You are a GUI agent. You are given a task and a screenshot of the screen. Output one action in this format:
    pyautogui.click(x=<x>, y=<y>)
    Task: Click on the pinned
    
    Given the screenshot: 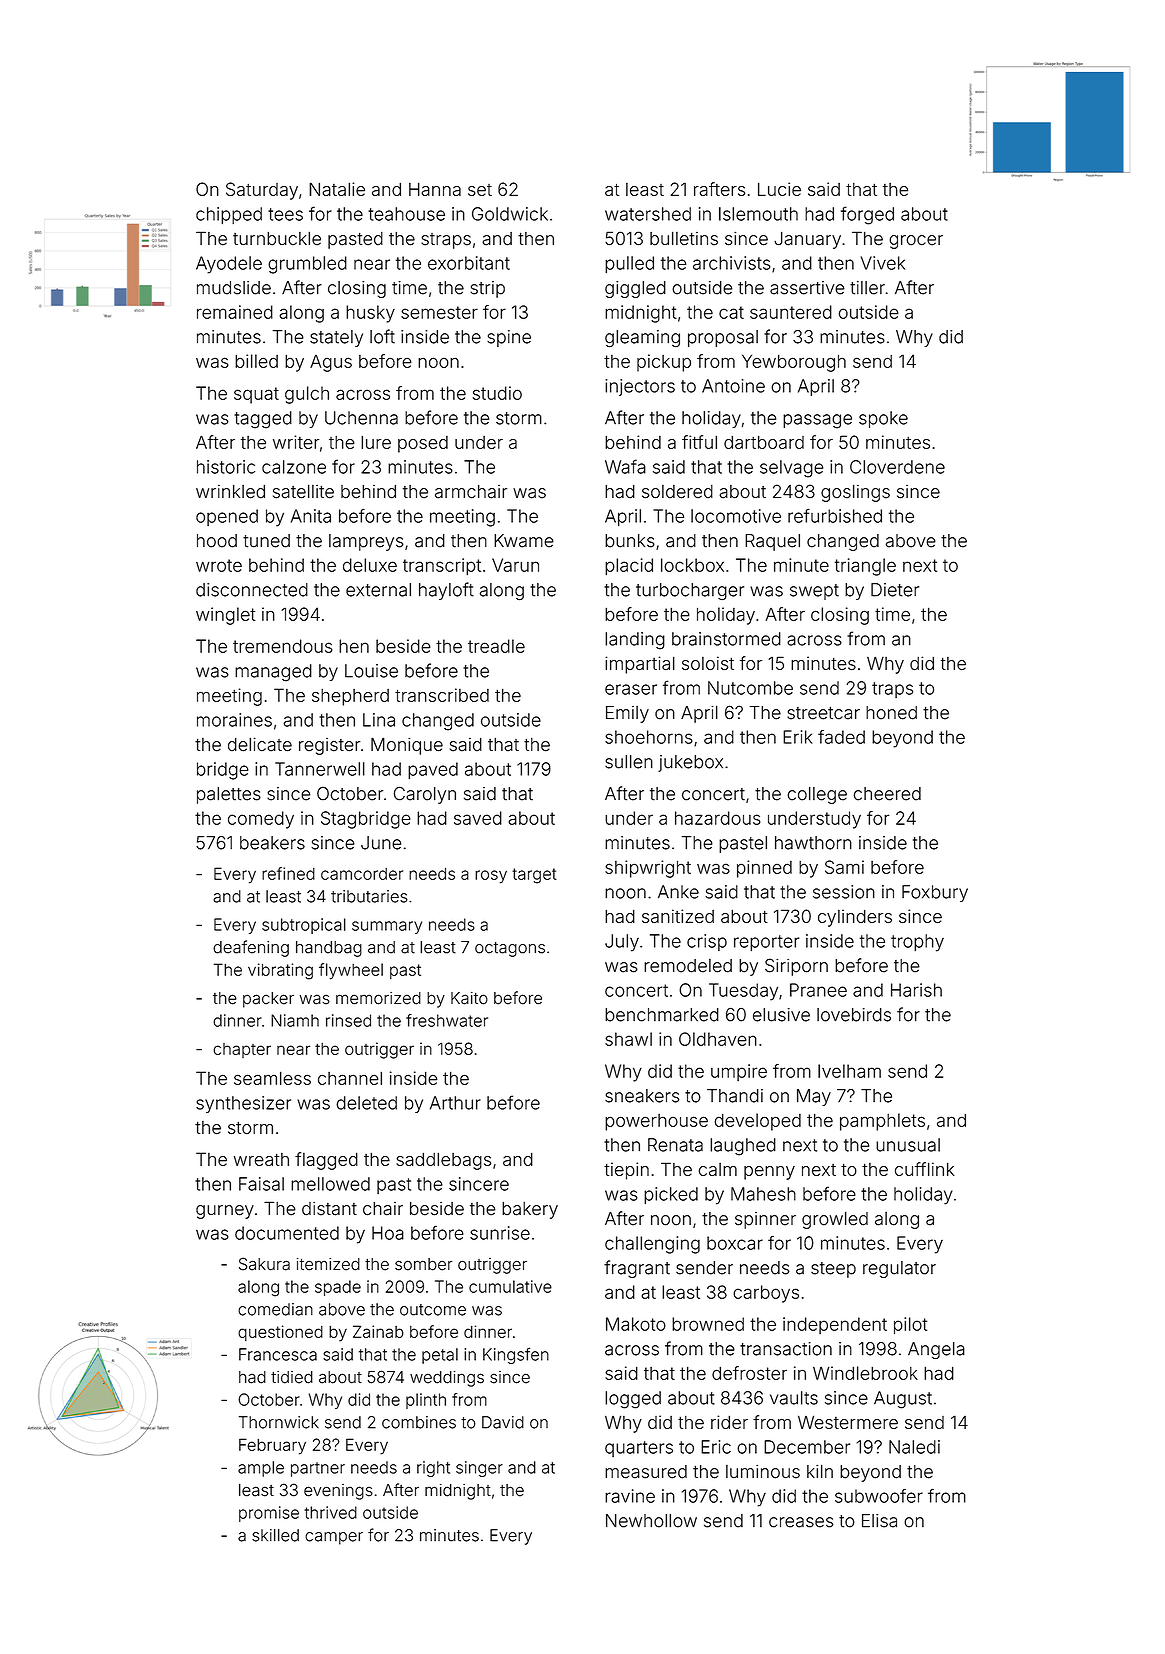 What is the action you would take?
    pyautogui.click(x=764, y=869)
